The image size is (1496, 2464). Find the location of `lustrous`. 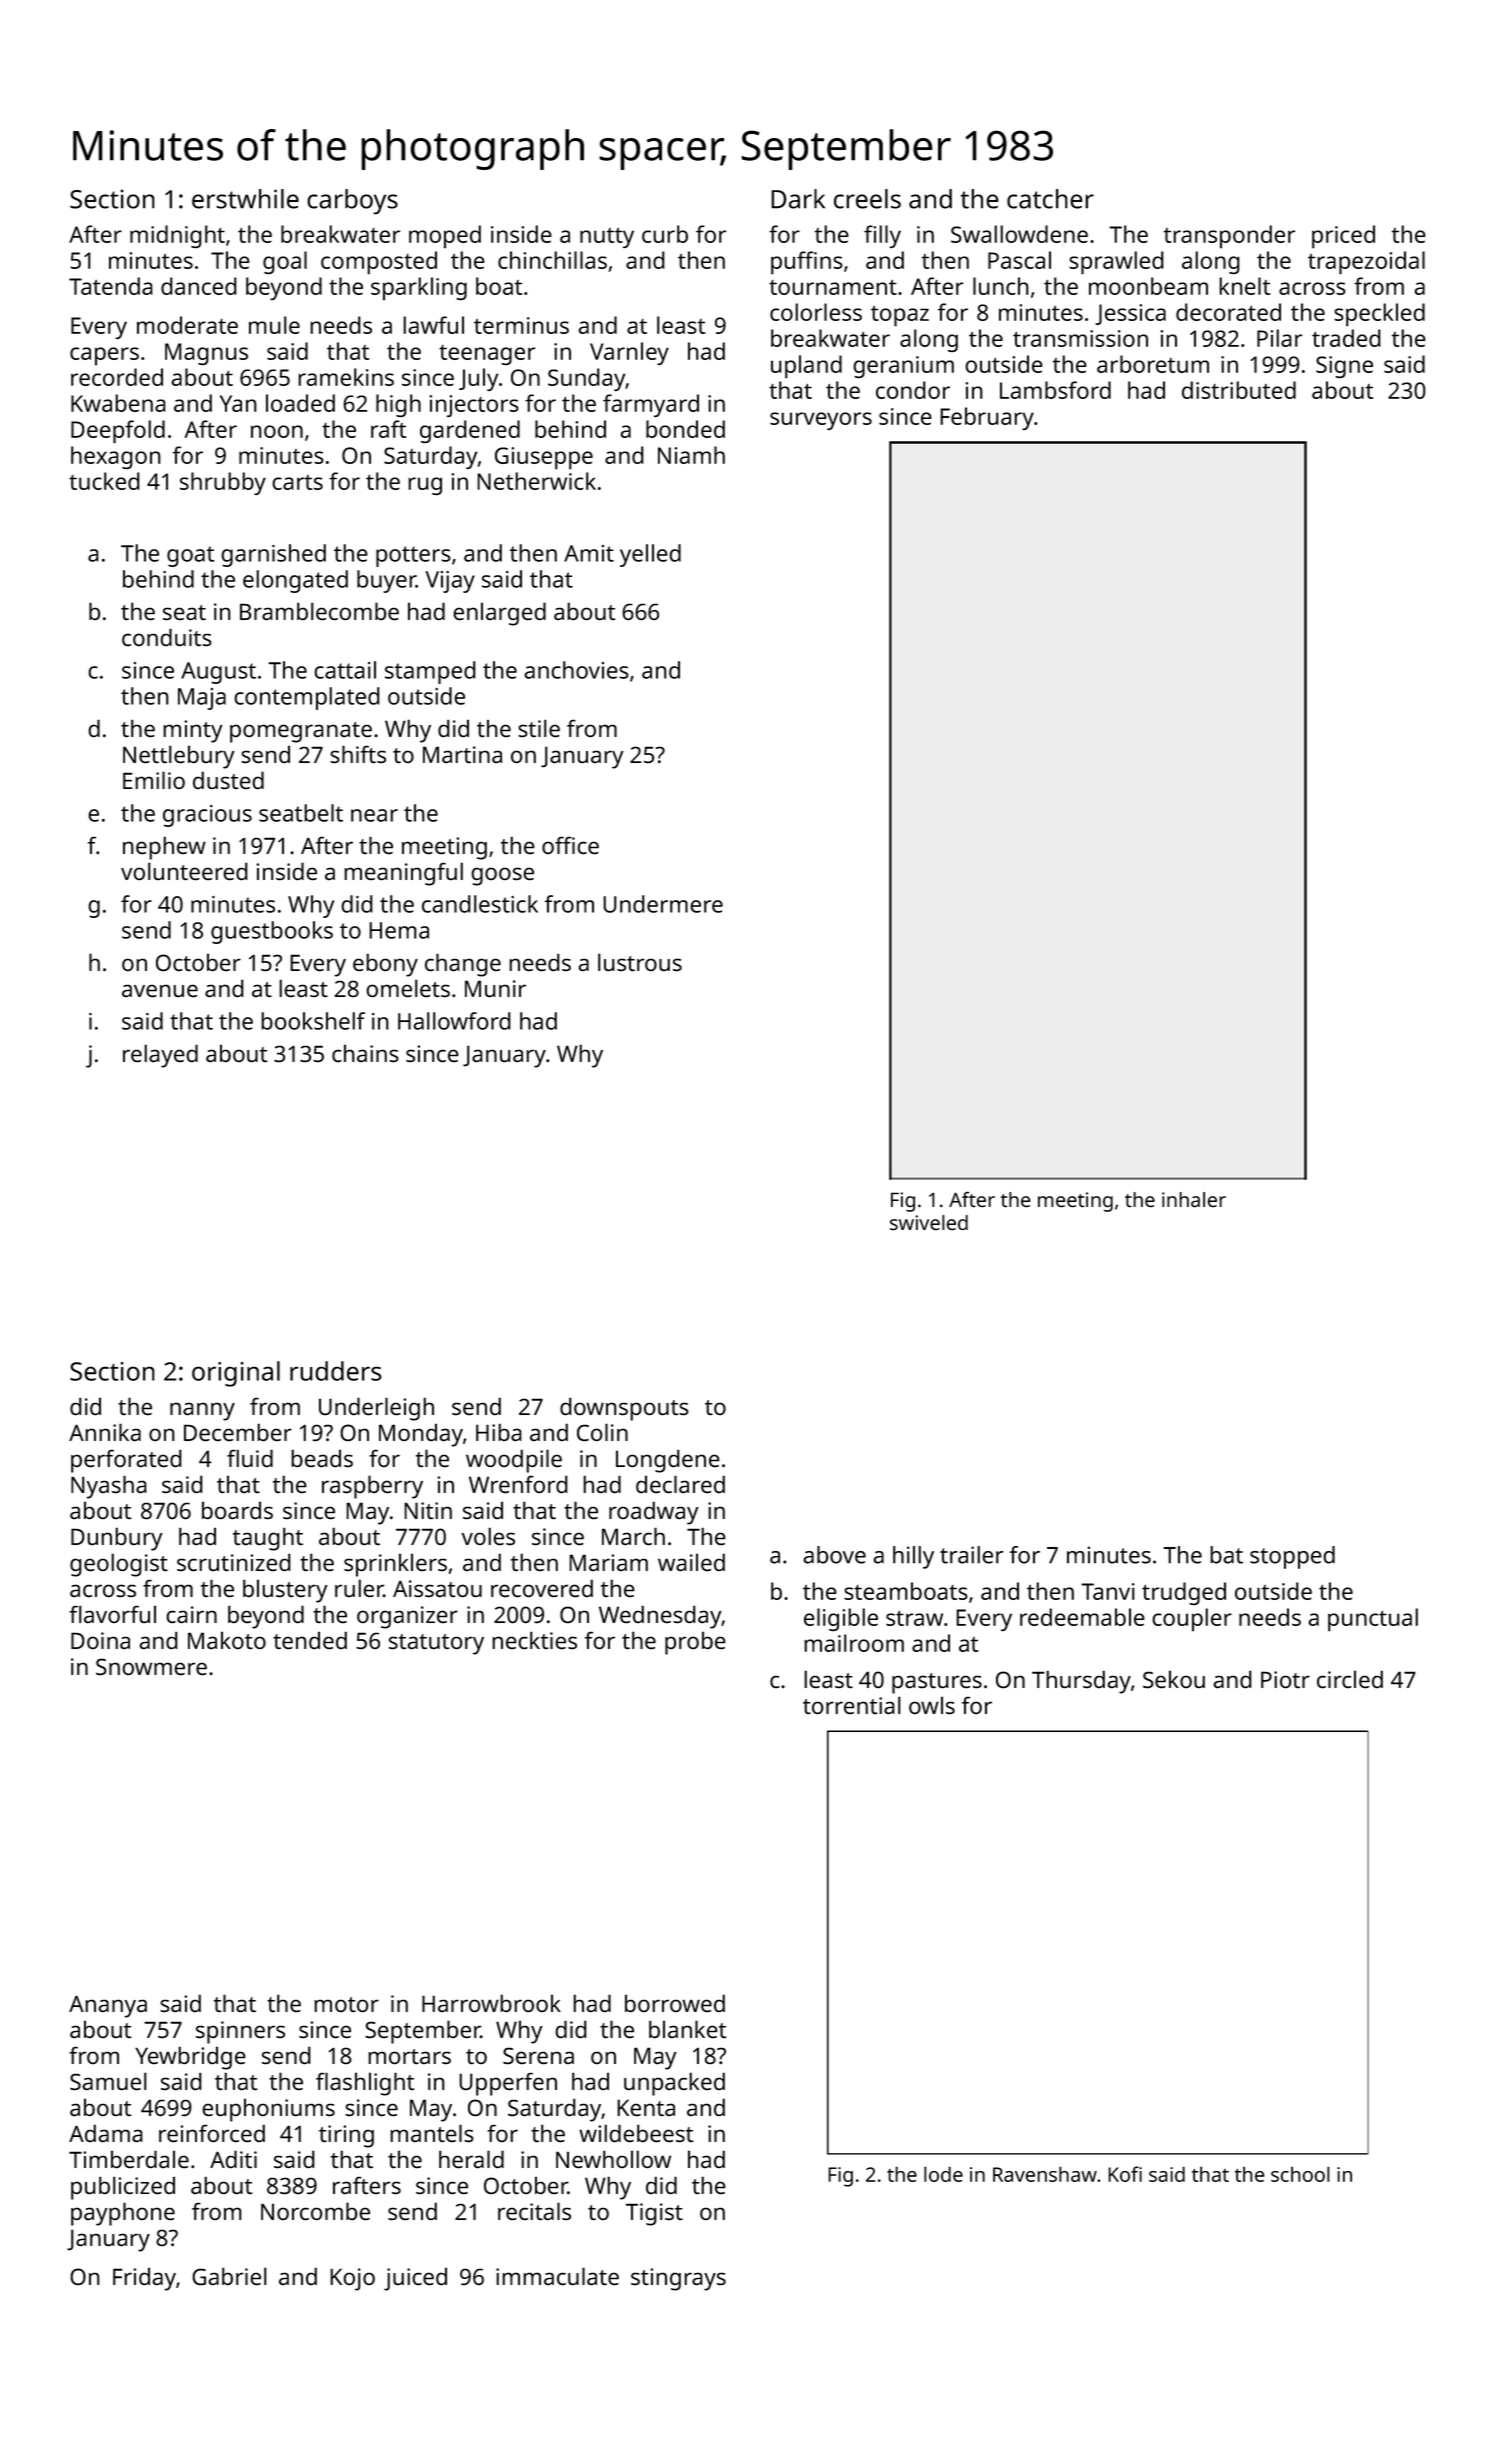

lustrous is located at coordinates (640, 962).
